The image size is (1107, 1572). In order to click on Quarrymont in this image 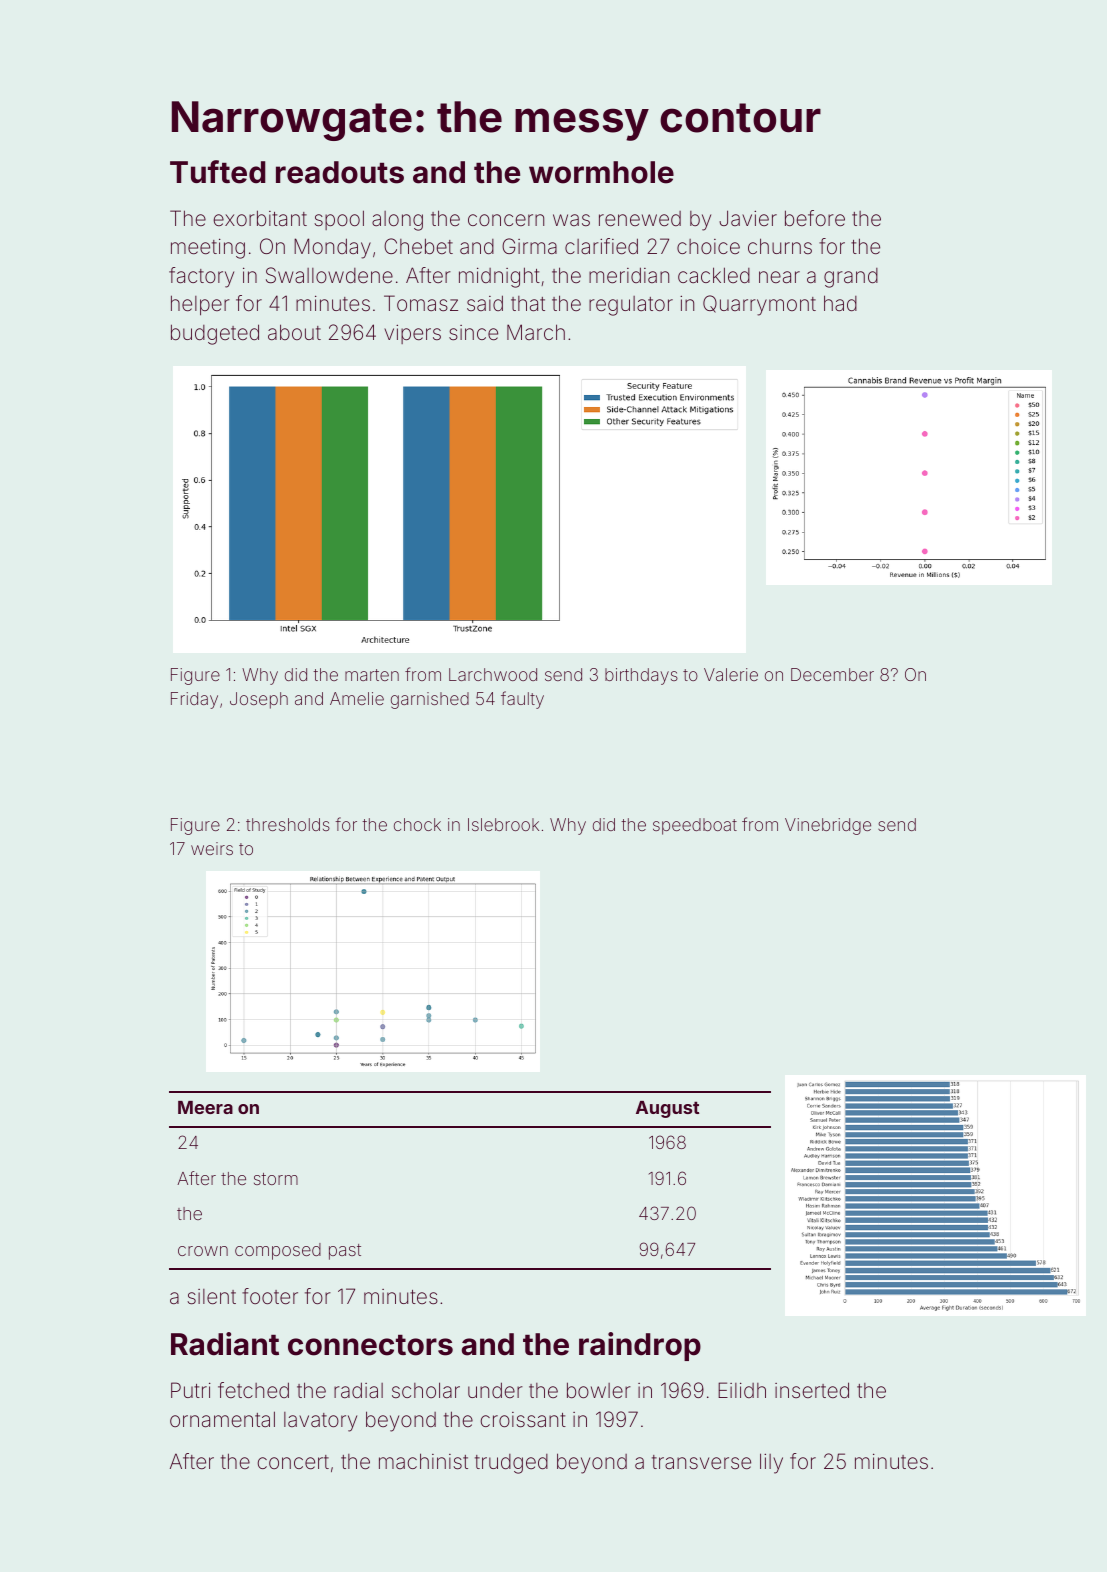, I will do `click(759, 305)`.
